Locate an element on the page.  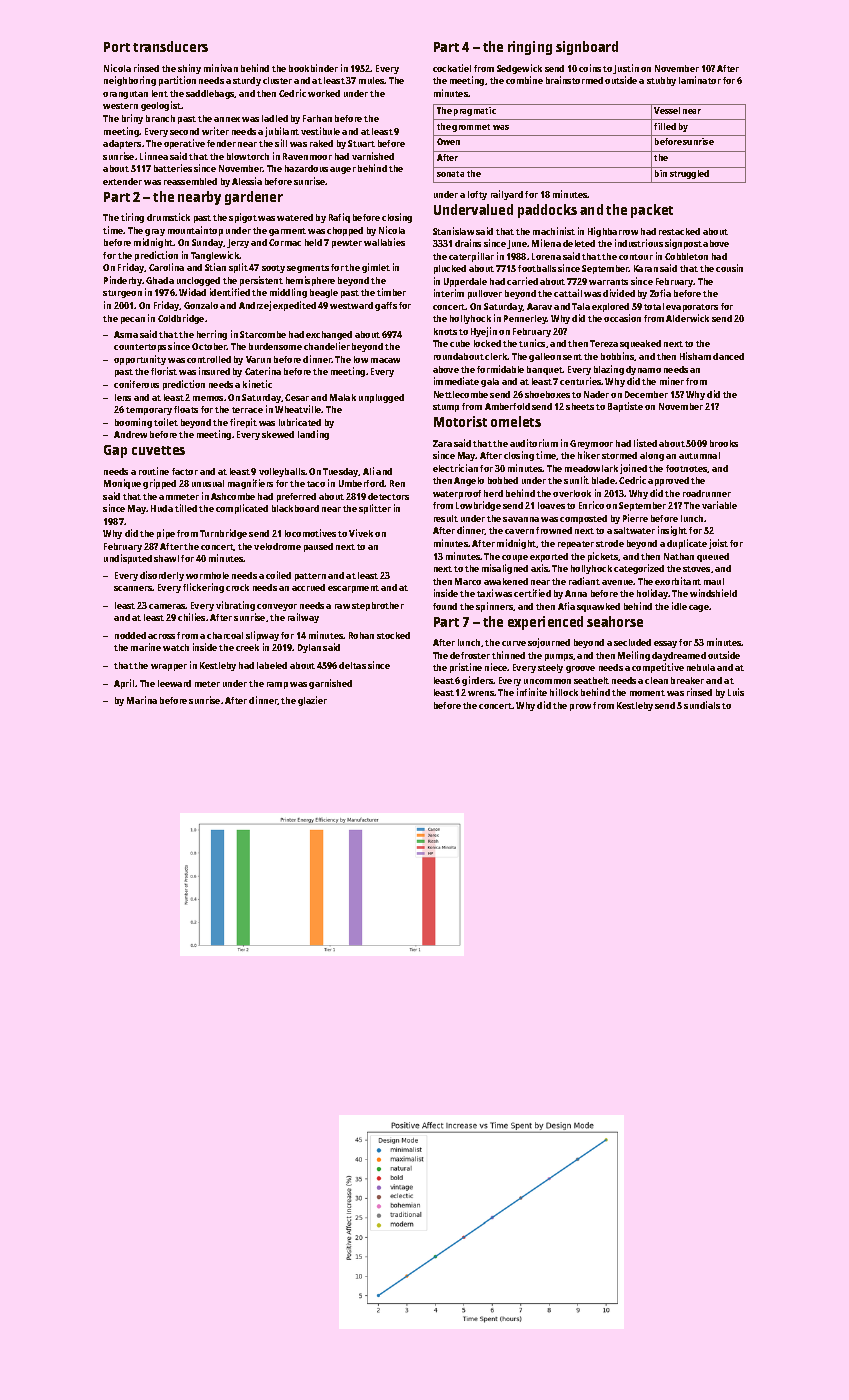
Stuart is located at coordinates (361, 143).
